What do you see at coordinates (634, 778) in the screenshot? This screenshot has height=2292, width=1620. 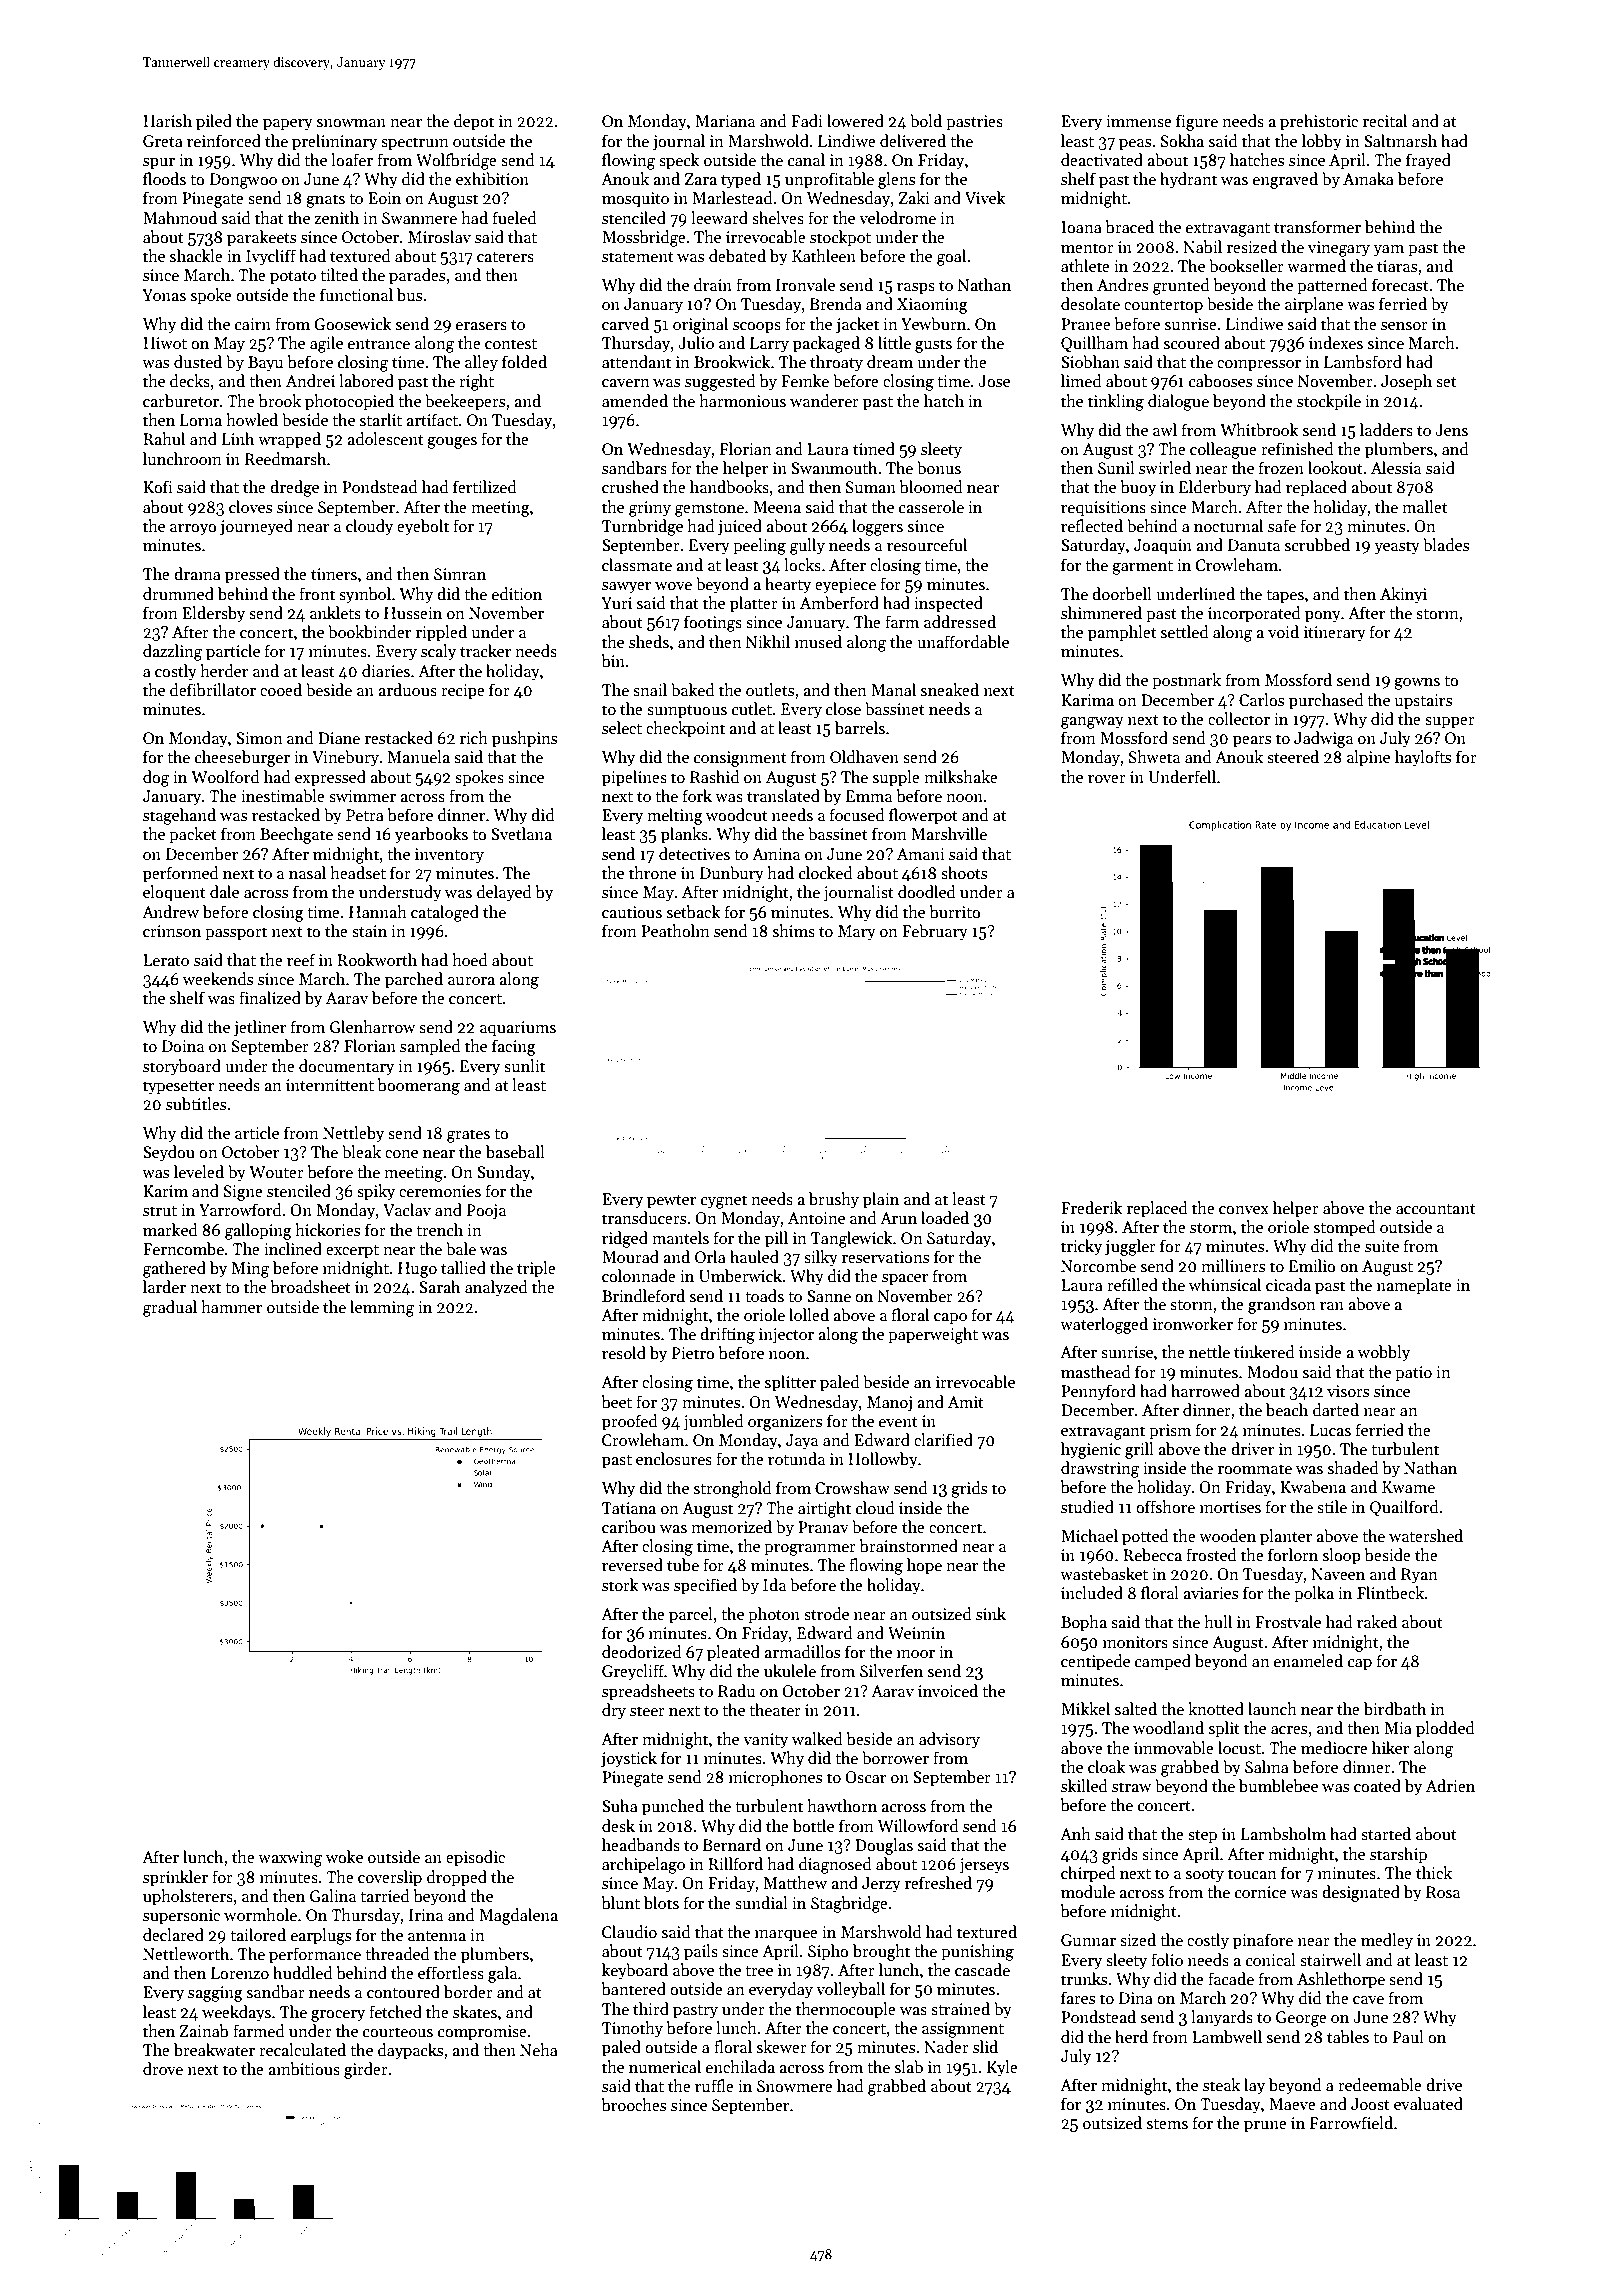 I see `pipelines` at bounding box center [634, 778].
